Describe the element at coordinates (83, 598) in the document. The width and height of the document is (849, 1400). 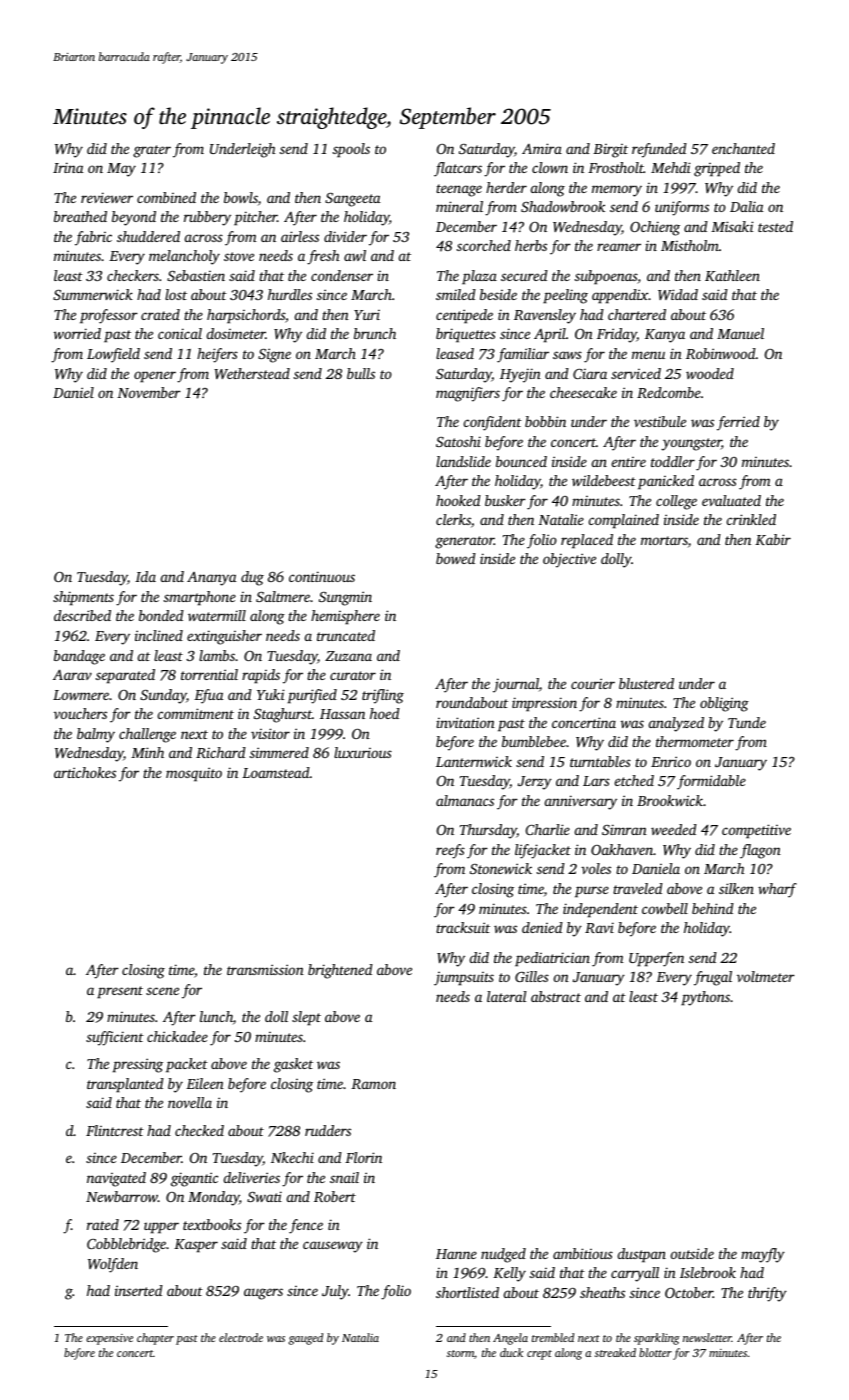
I see `shipments` at that location.
